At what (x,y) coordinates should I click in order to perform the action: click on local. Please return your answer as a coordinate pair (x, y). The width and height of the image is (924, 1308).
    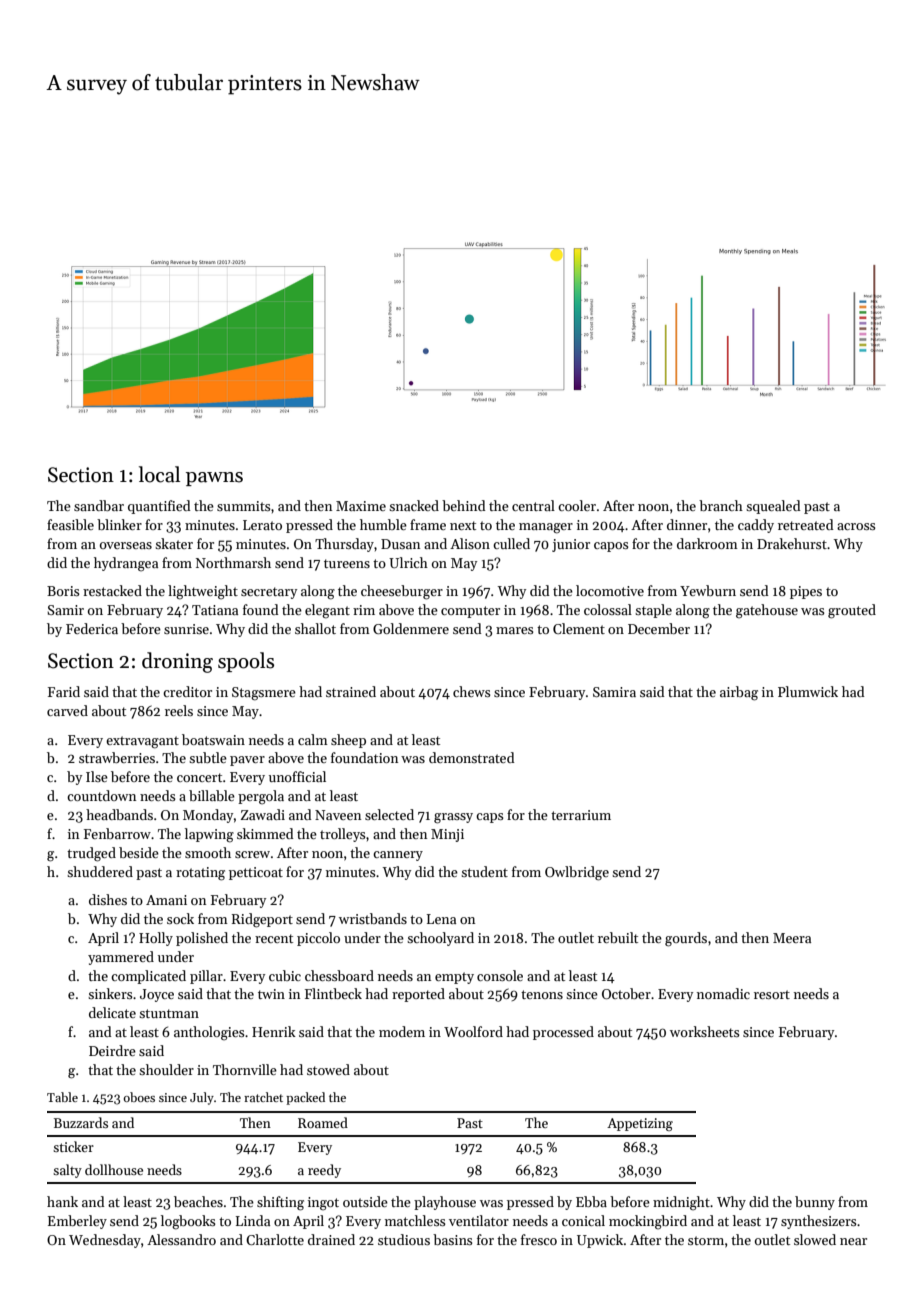
    Looking at the image, I should click on (159, 474).
